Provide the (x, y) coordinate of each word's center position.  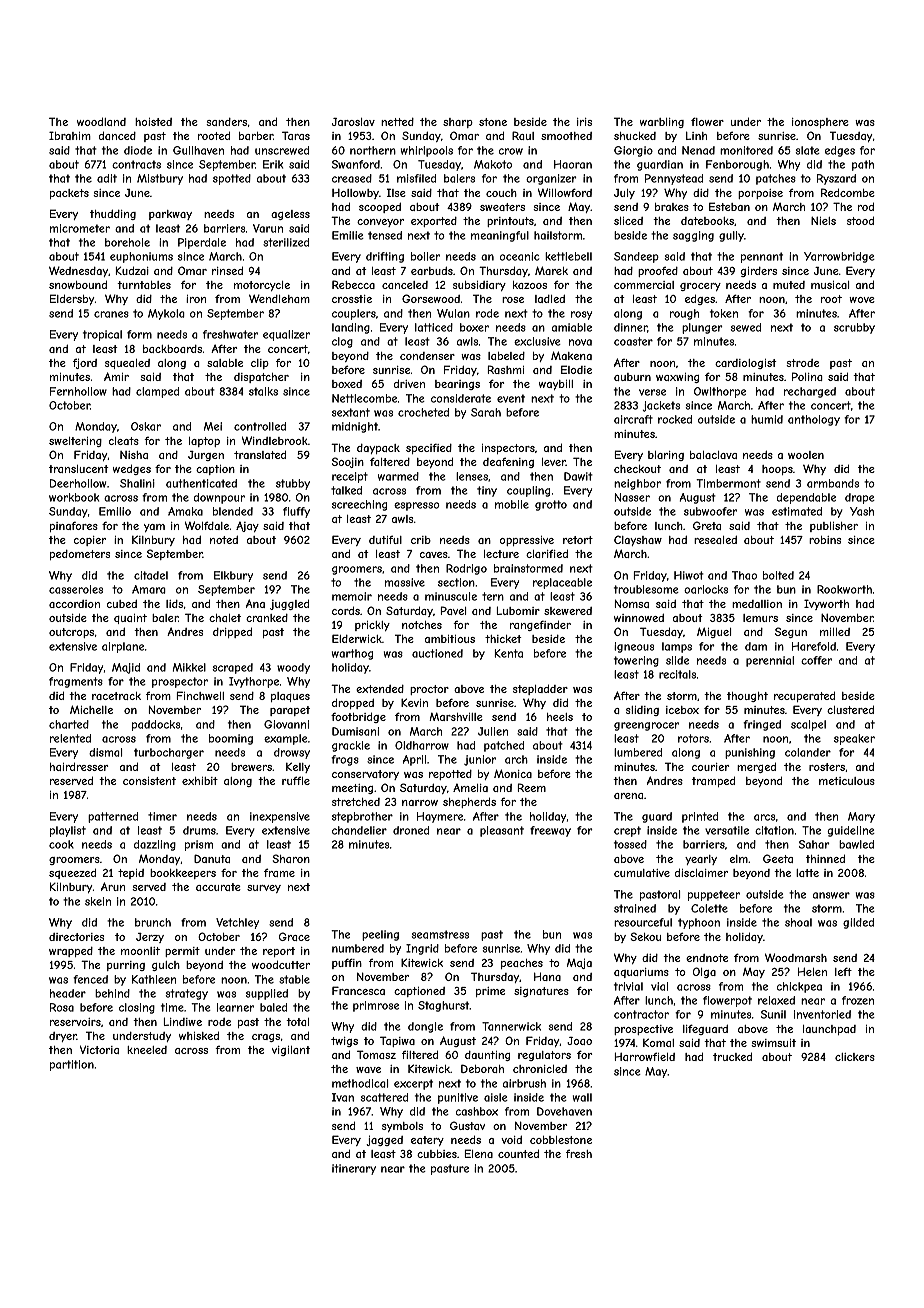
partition (72, 1065)
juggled (289, 604)
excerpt (413, 1084)
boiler (425, 256)
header (68, 993)
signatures (541, 992)
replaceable (562, 583)
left (843, 971)
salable (225, 363)
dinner (631, 328)
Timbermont (728, 483)
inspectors (508, 449)
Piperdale (202, 243)
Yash (862, 511)
